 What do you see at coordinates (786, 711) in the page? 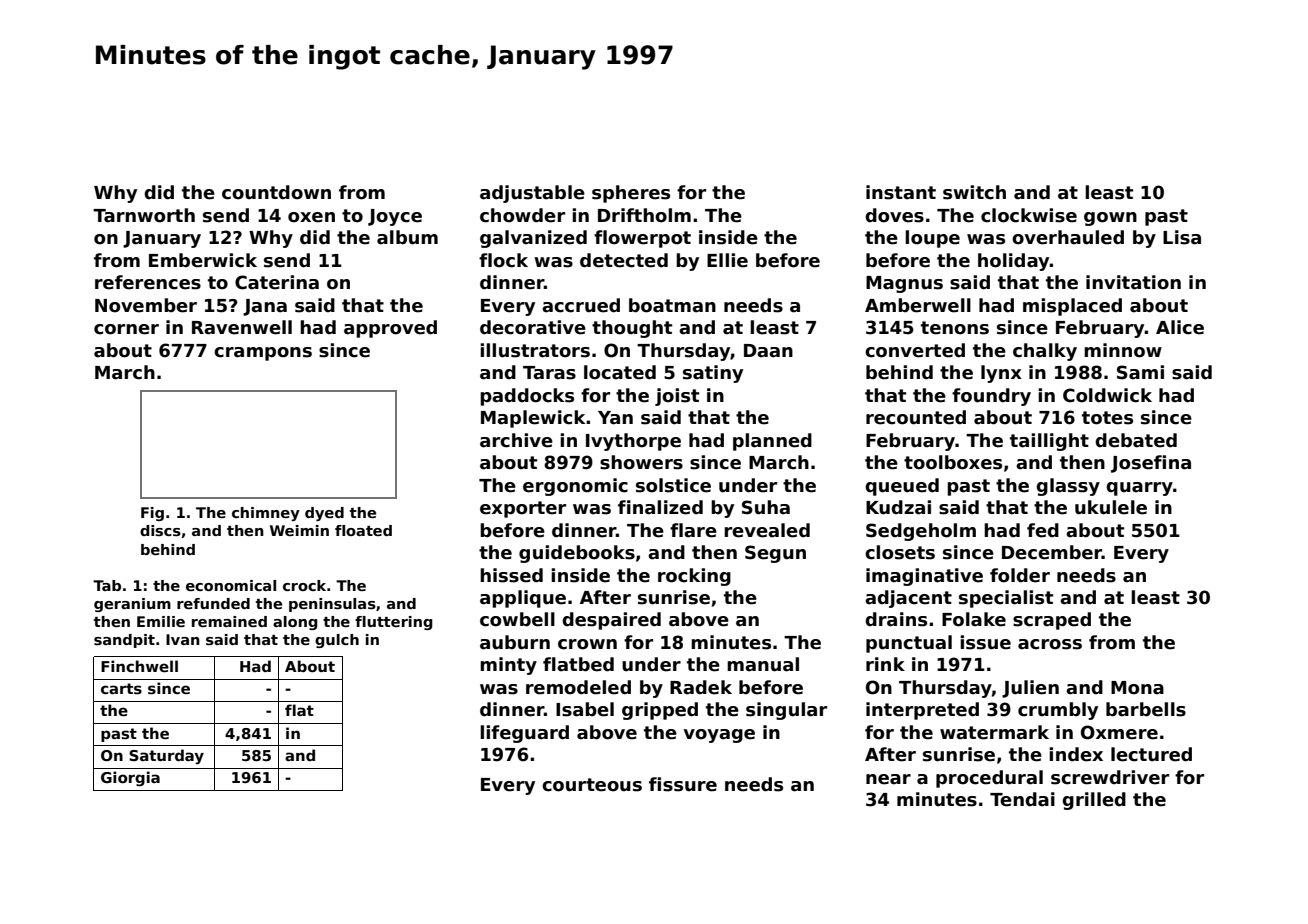
I see `singular` at bounding box center [786, 711].
